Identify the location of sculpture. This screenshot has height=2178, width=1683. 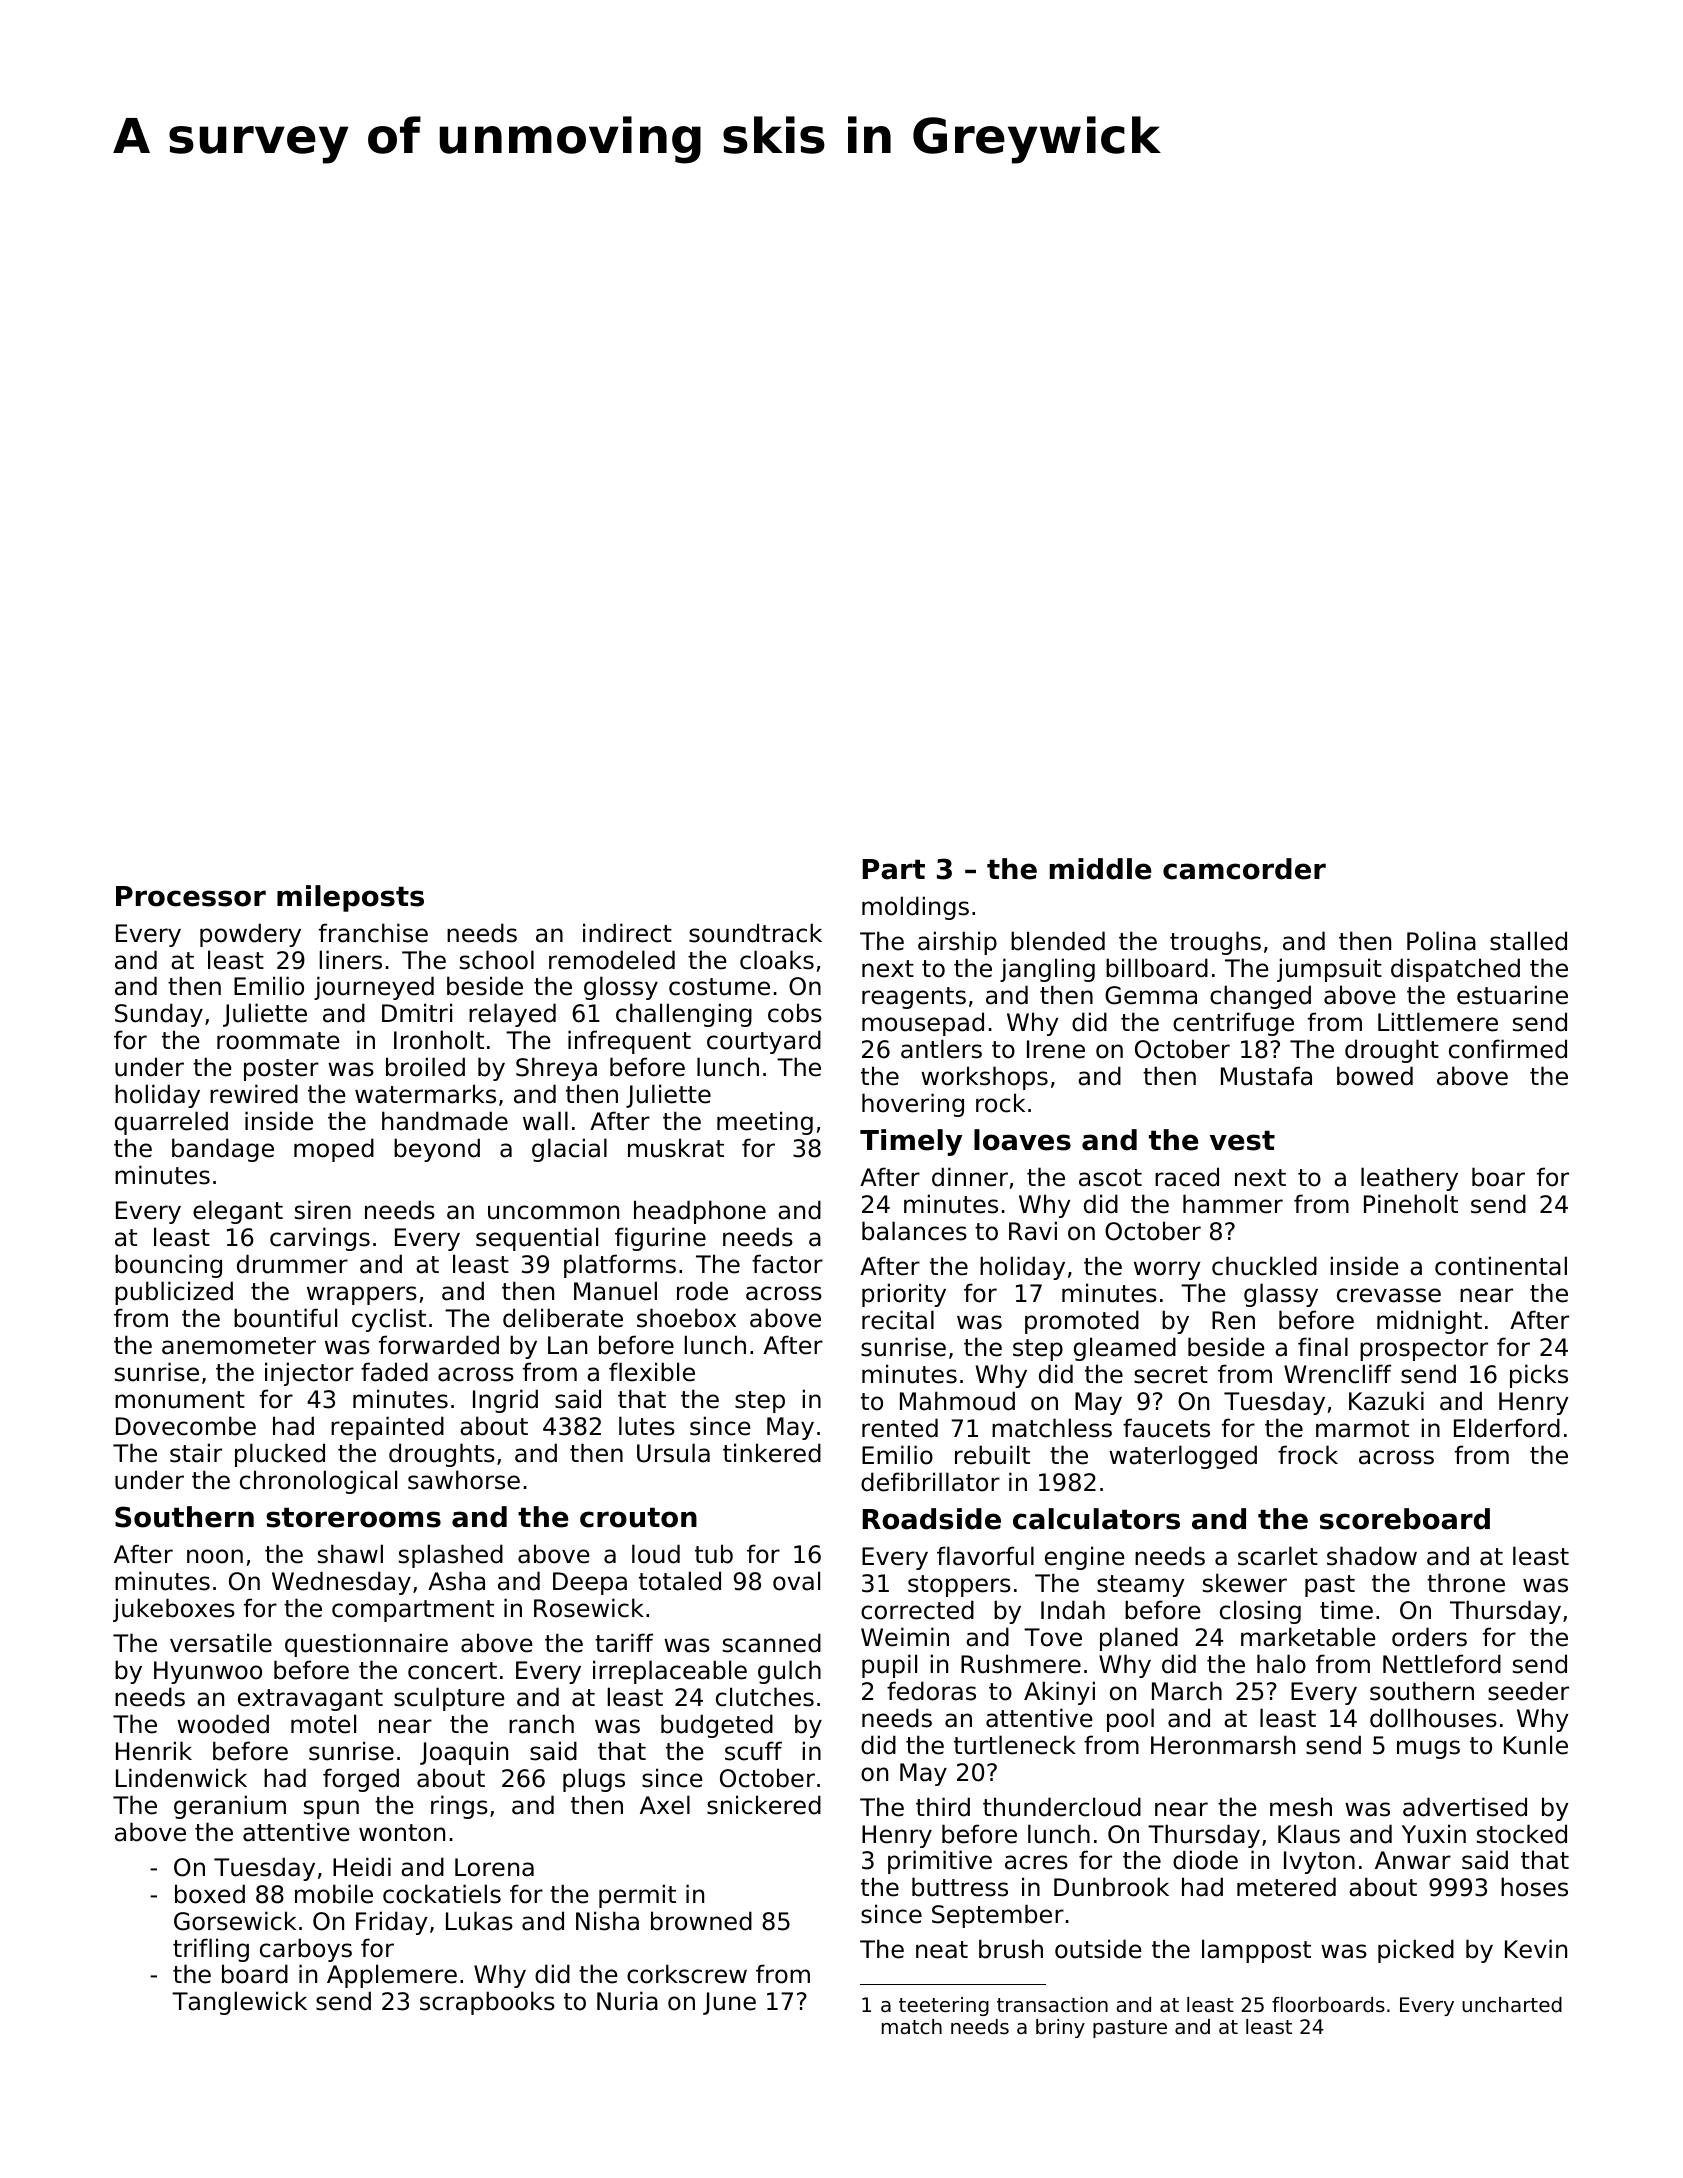
(449, 1699).
